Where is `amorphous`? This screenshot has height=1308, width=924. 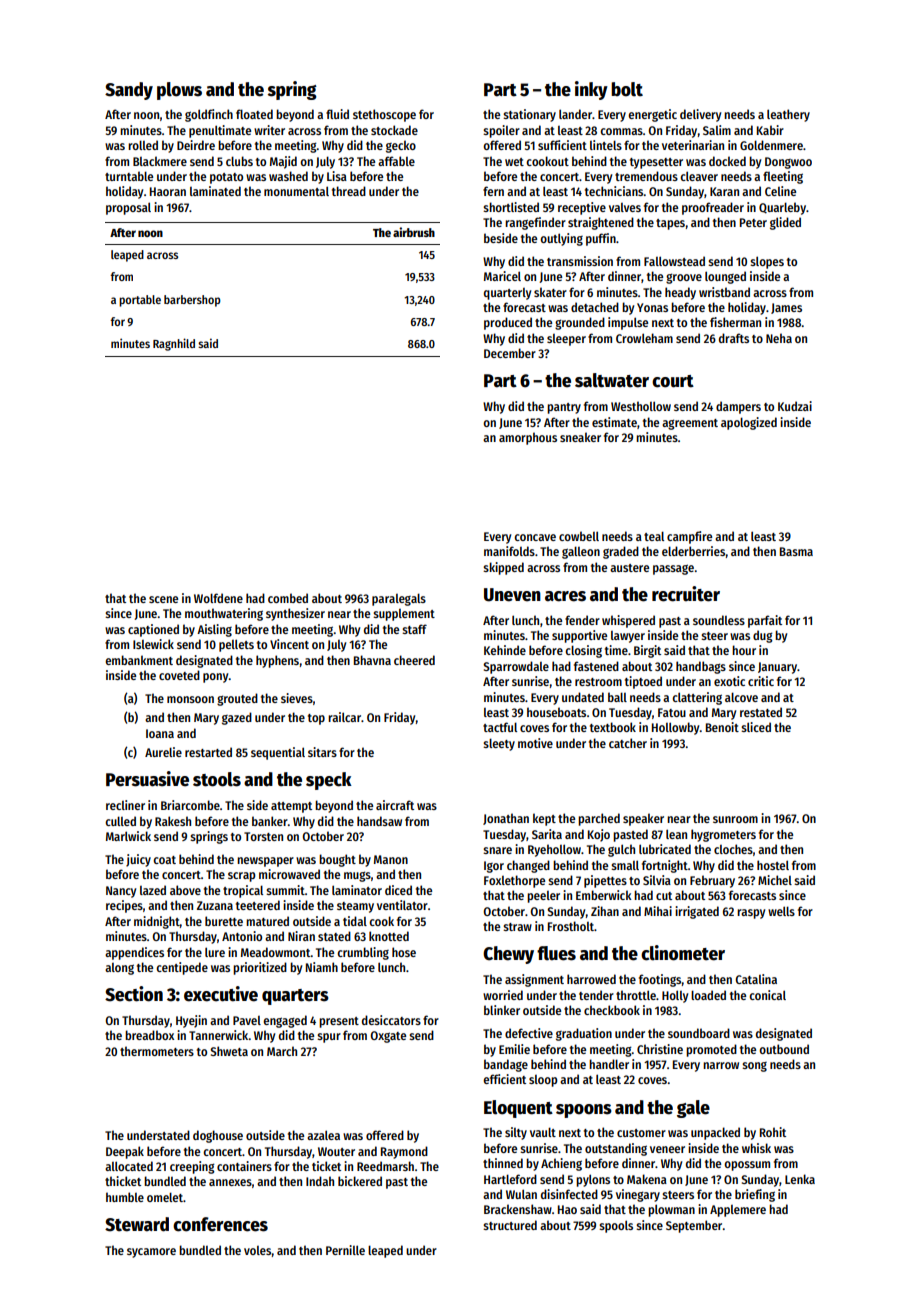
amorphous is located at coordinates (528, 438).
